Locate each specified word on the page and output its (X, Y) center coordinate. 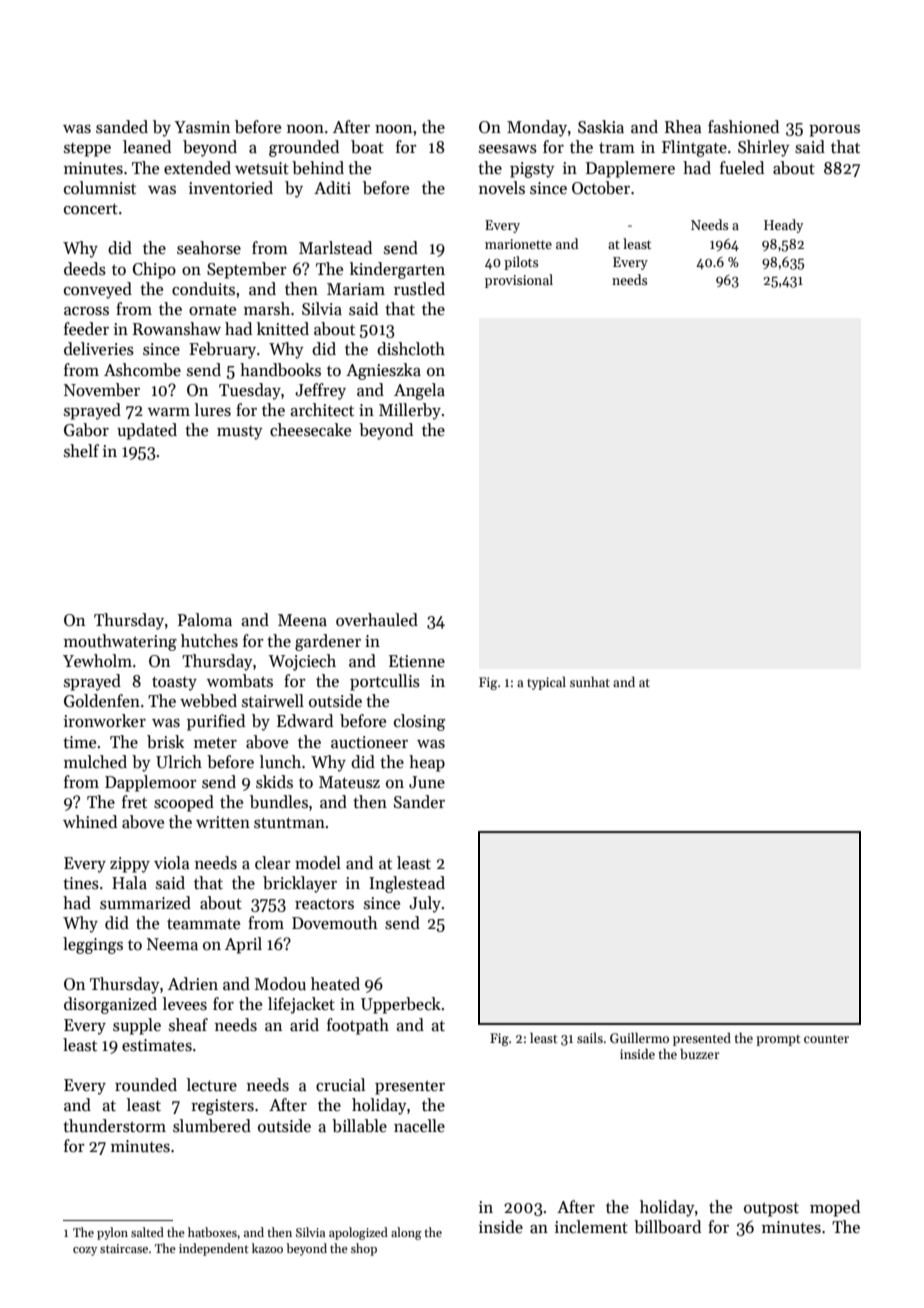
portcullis (385, 682)
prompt (778, 1040)
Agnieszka (383, 371)
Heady (783, 226)
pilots (521, 263)
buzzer (700, 1053)
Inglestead (407, 884)
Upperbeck (401, 1005)
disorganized (110, 1005)
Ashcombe (142, 370)
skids (274, 782)
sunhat (590, 681)
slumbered (212, 1126)
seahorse (209, 248)
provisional (519, 281)
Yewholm (97, 660)
